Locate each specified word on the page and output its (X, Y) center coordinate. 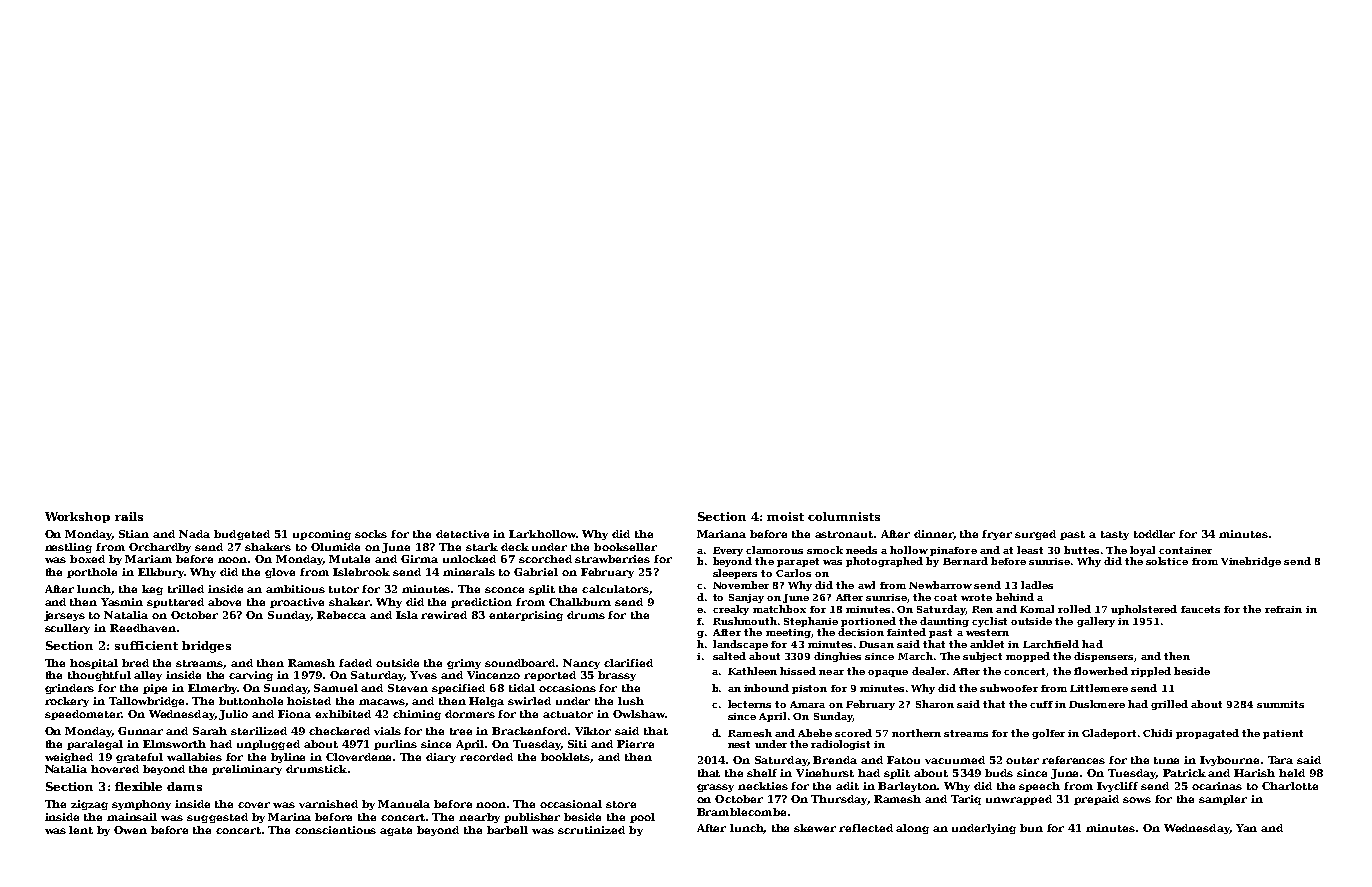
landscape (740, 645)
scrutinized (591, 830)
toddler (1154, 534)
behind (1015, 597)
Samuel (336, 688)
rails (129, 516)
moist (785, 516)
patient (1283, 734)
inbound (766, 688)
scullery (67, 629)
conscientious (335, 830)
